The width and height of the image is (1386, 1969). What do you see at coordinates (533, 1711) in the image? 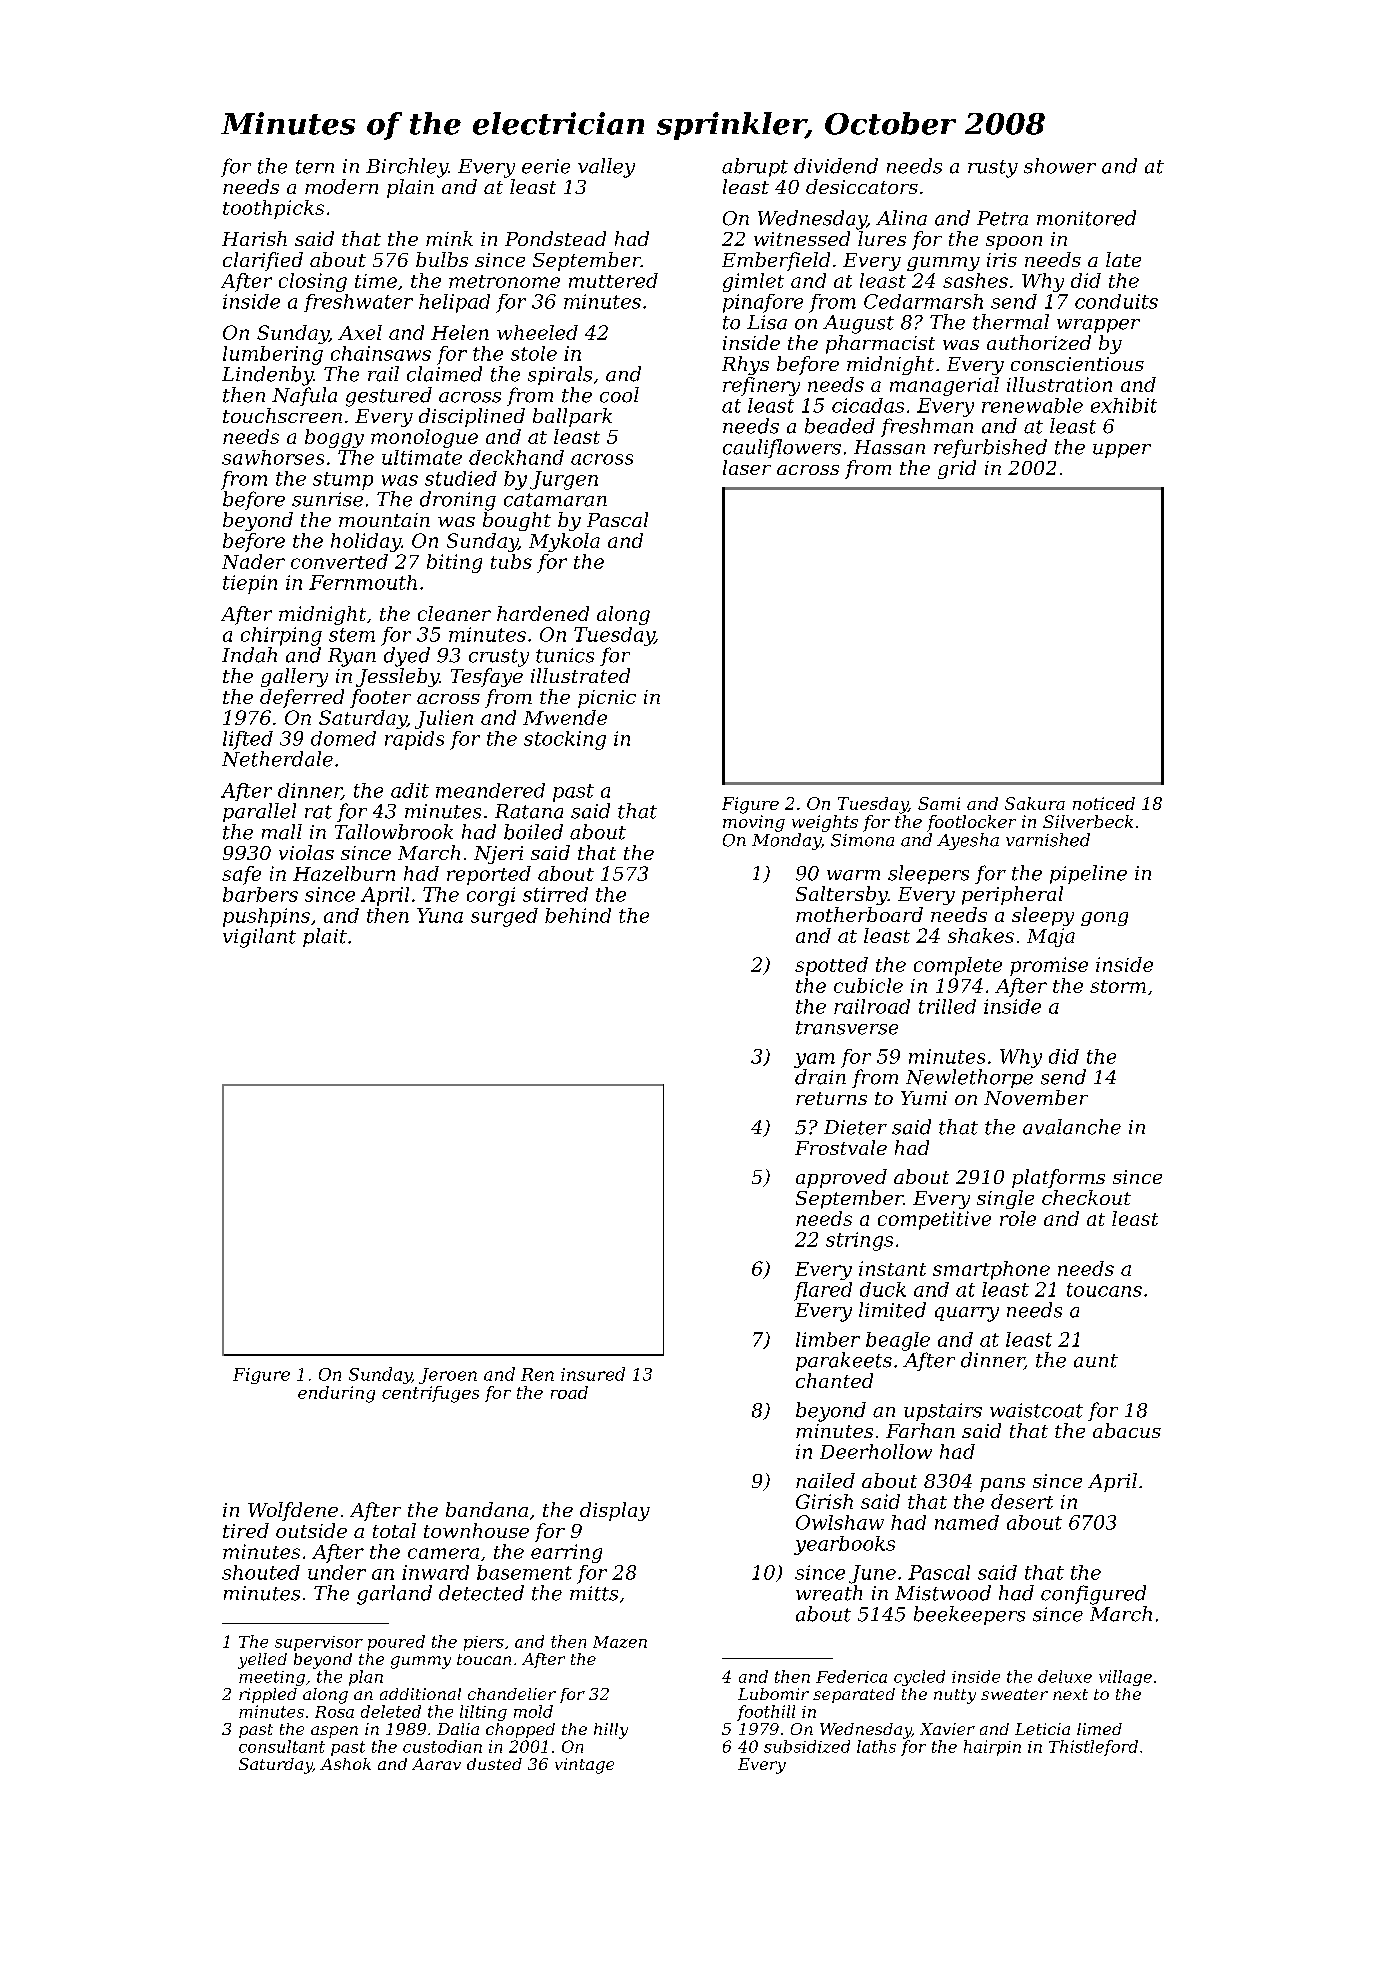
I see `mold` at bounding box center [533, 1711].
